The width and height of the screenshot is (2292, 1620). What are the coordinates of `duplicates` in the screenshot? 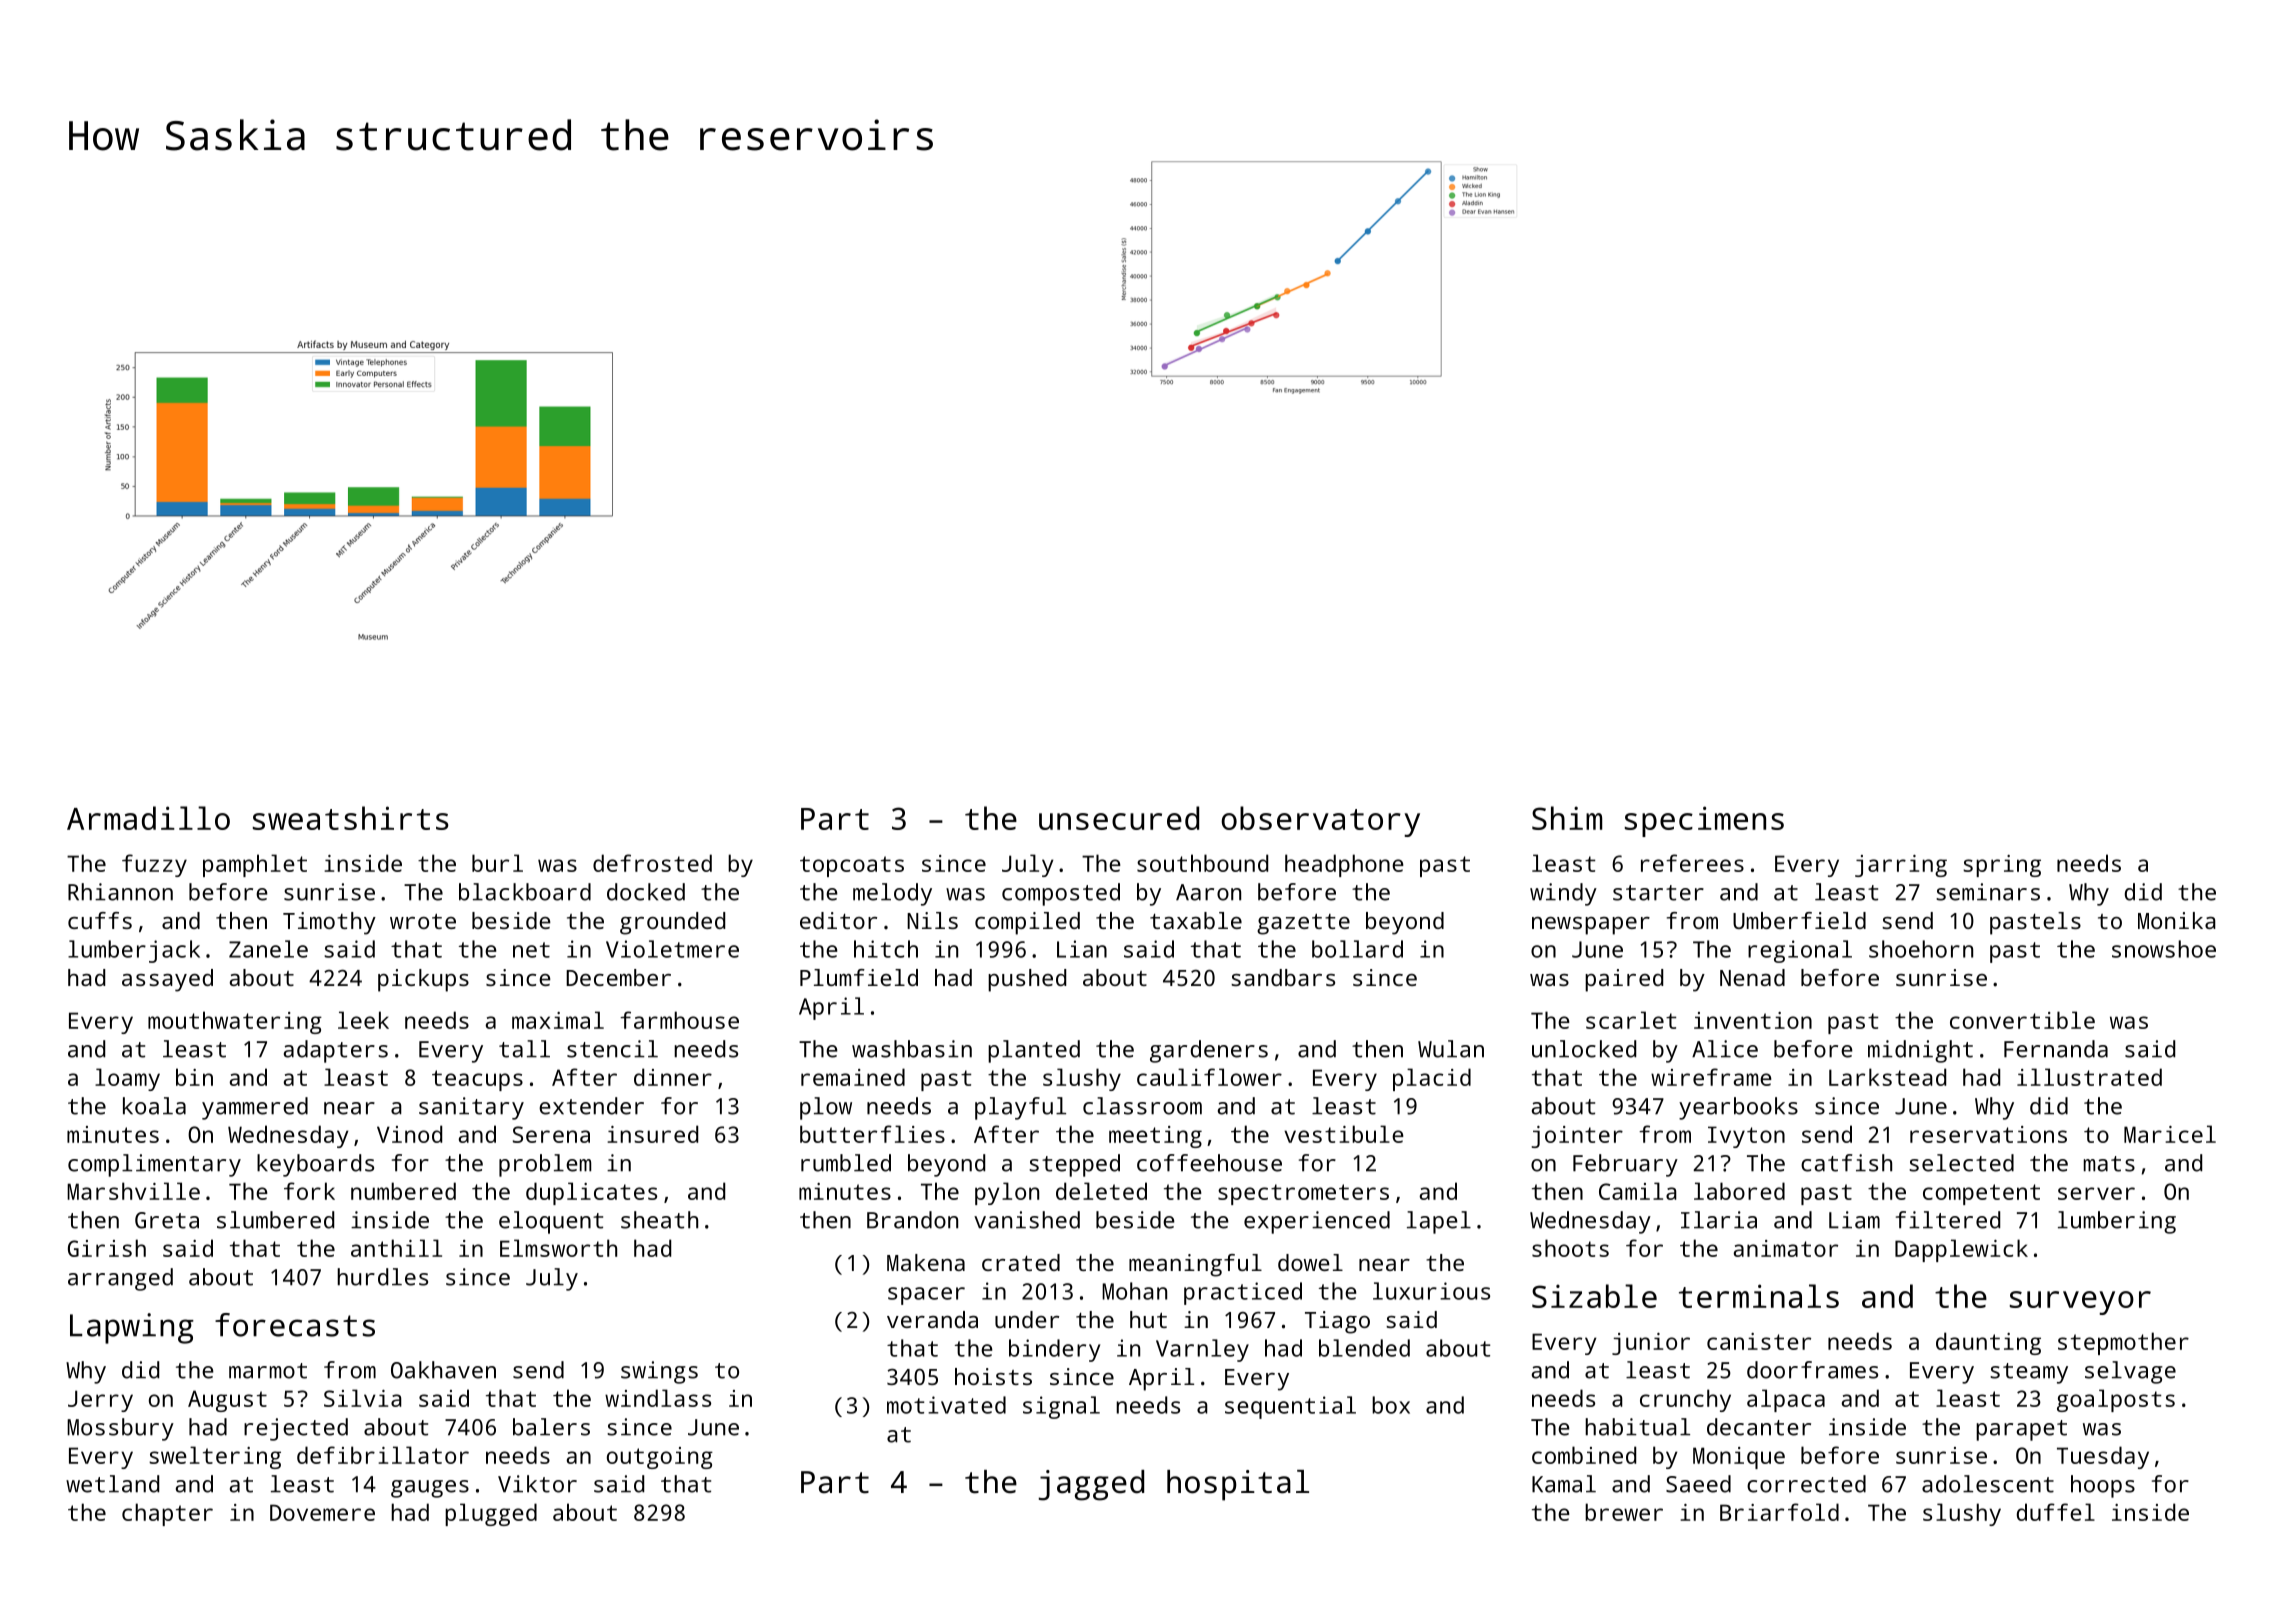 It's located at (591, 1193).
